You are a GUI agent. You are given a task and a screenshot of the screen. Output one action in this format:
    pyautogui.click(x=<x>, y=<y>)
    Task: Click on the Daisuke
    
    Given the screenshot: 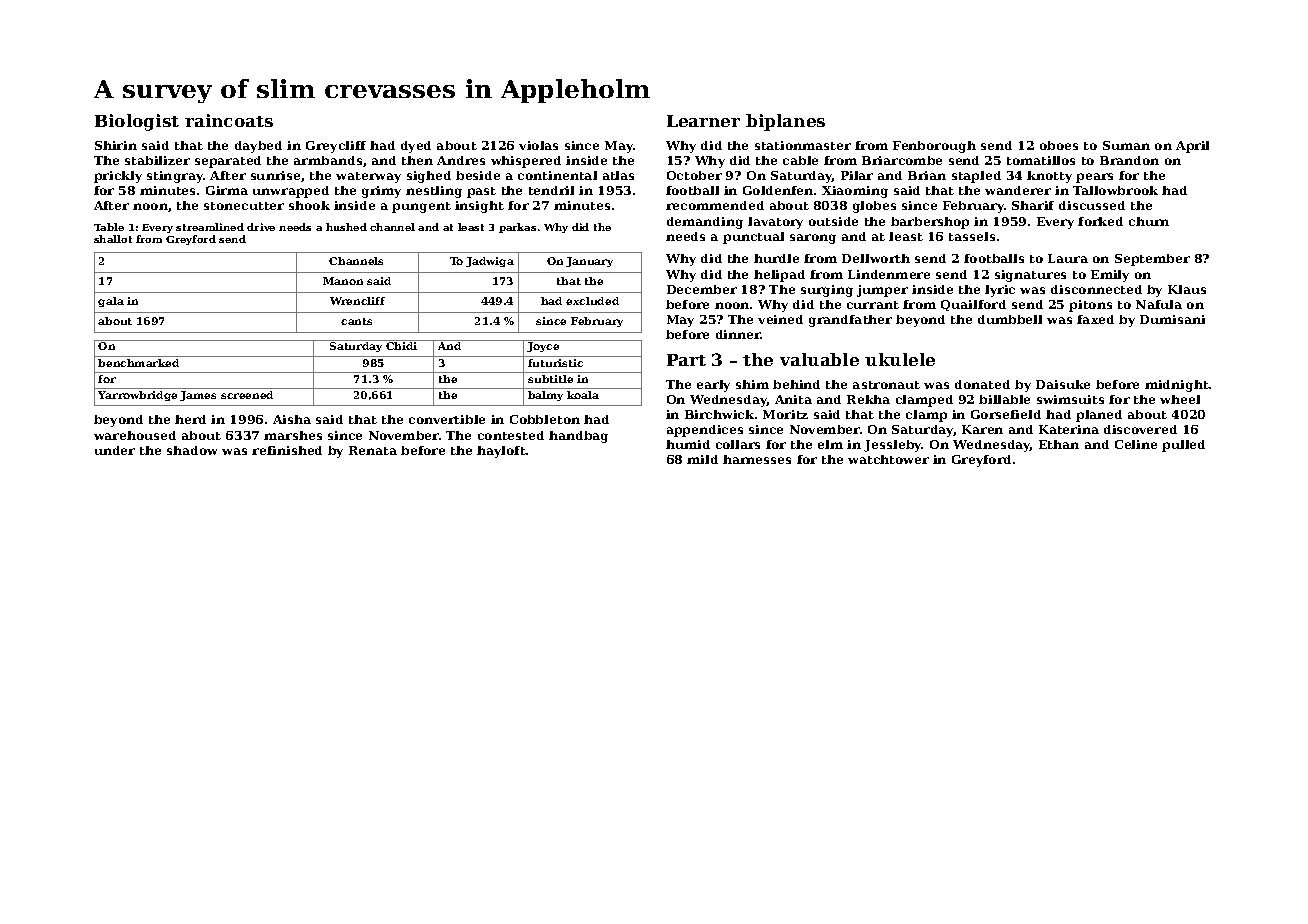 What is the action you would take?
    pyautogui.click(x=1063, y=384)
